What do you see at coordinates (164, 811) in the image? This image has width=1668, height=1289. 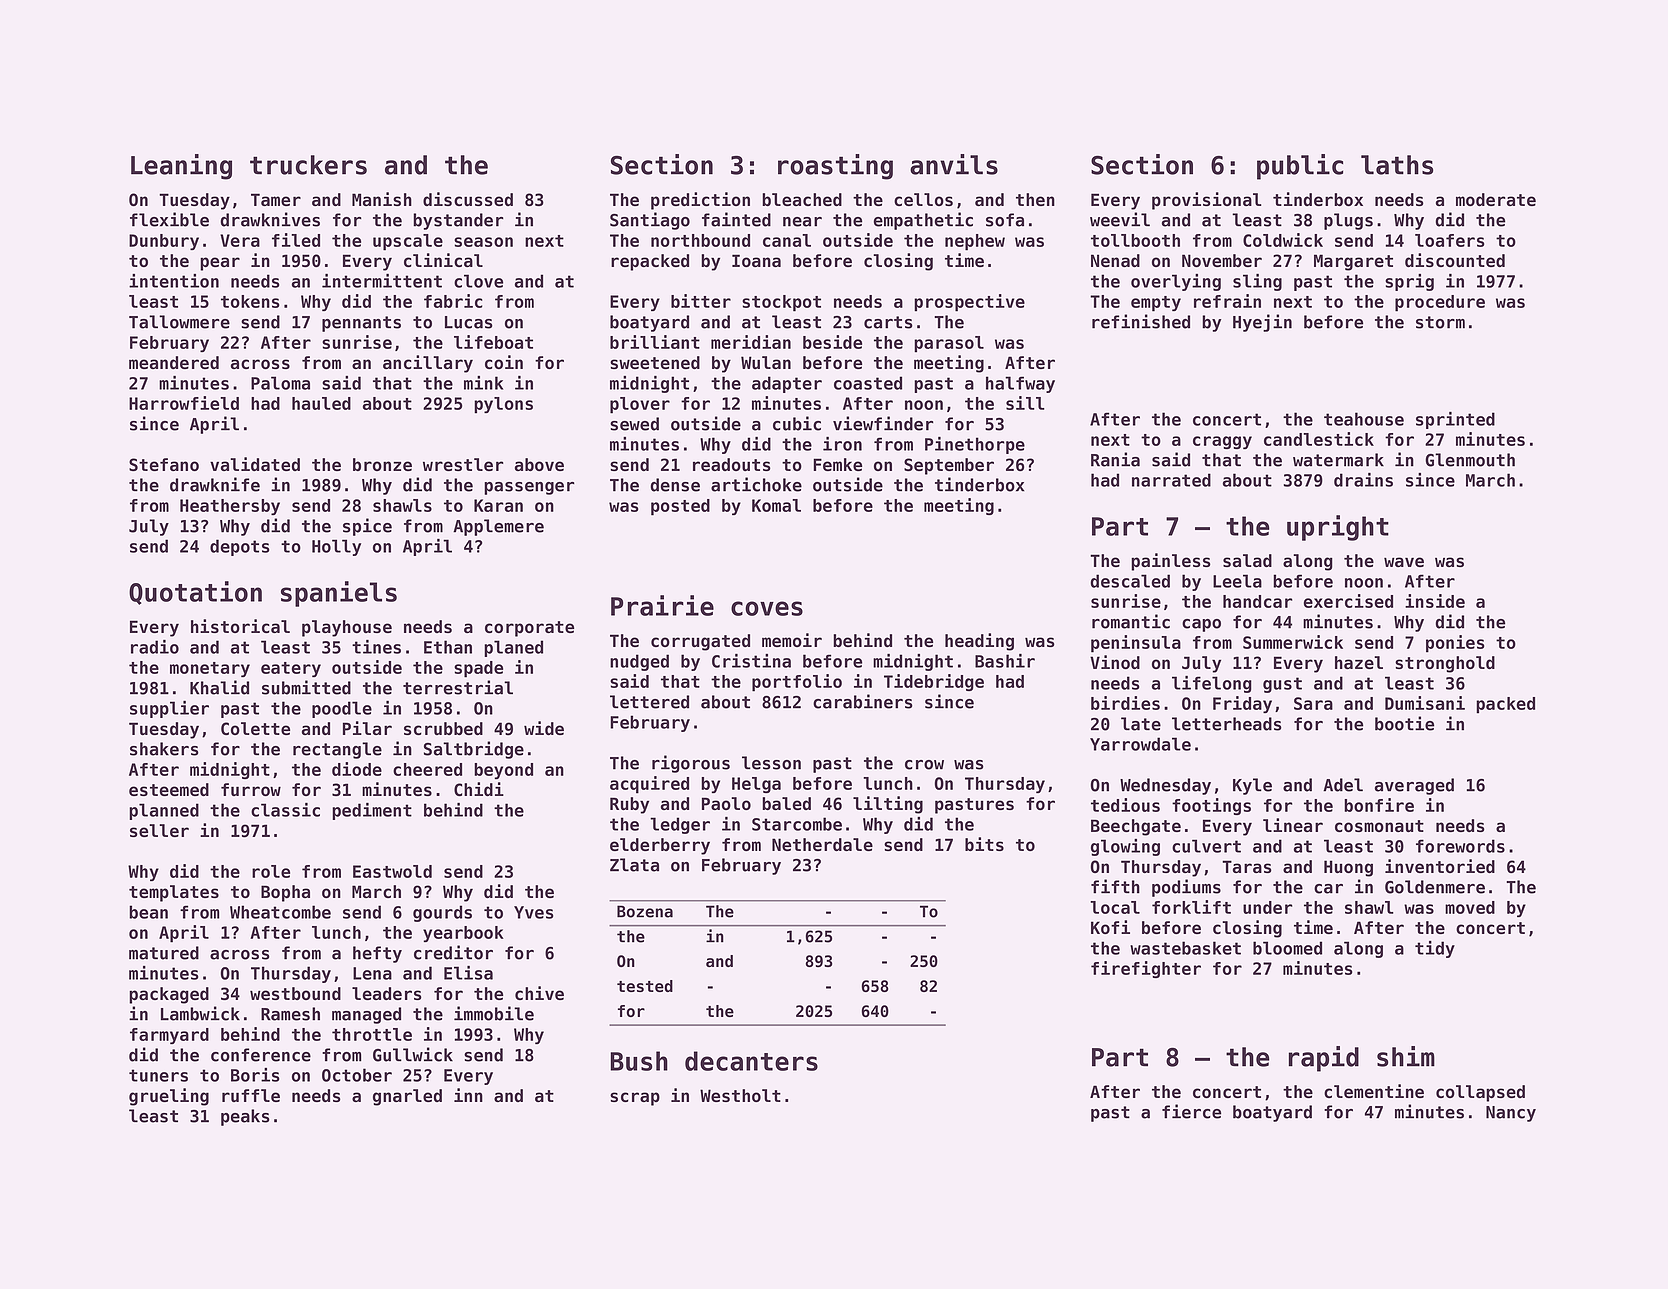 I see `planned` at bounding box center [164, 811].
